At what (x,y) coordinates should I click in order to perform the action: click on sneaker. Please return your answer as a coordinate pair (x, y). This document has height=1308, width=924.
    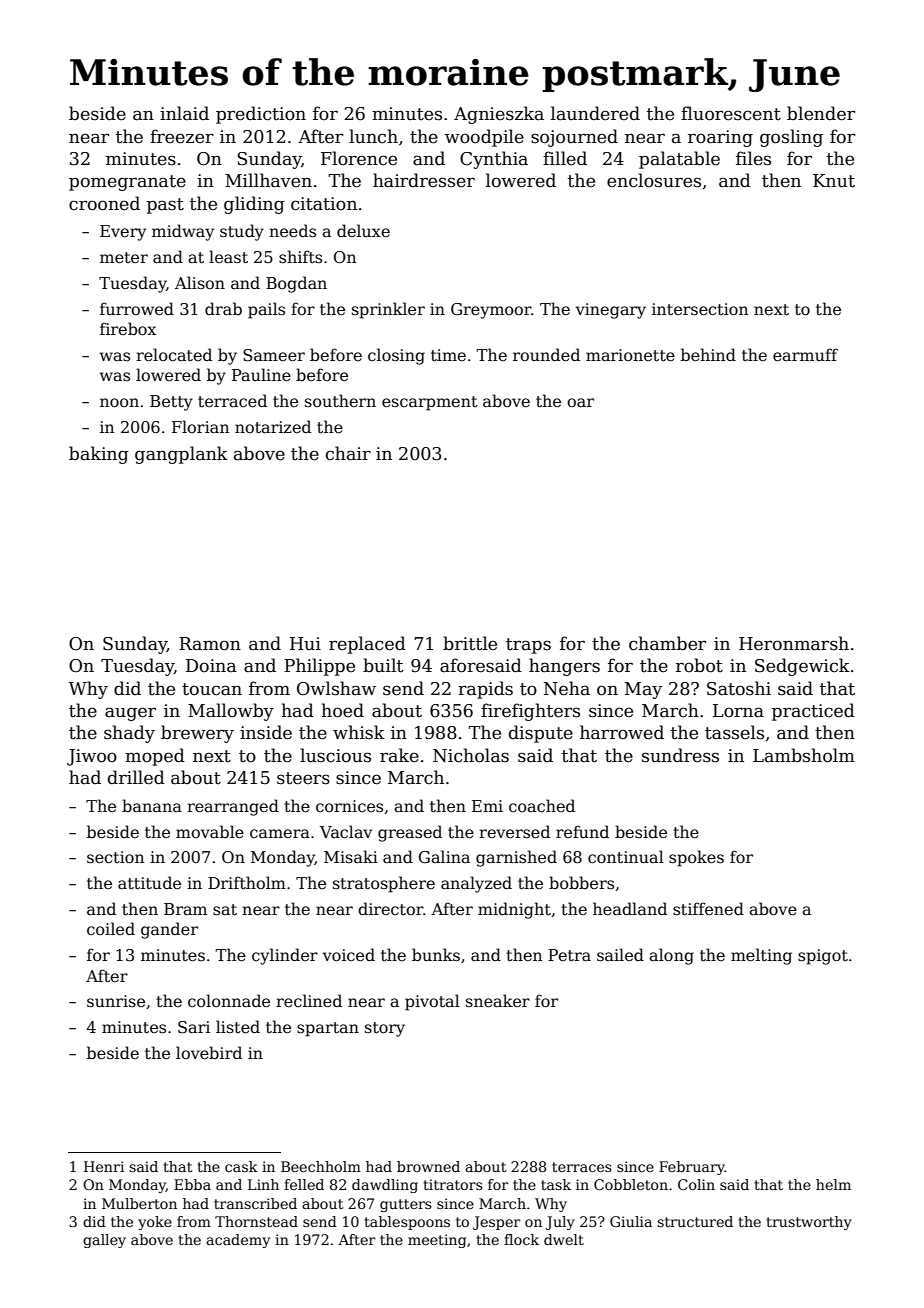
    Looking at the image, I should click on (498, 1001).
